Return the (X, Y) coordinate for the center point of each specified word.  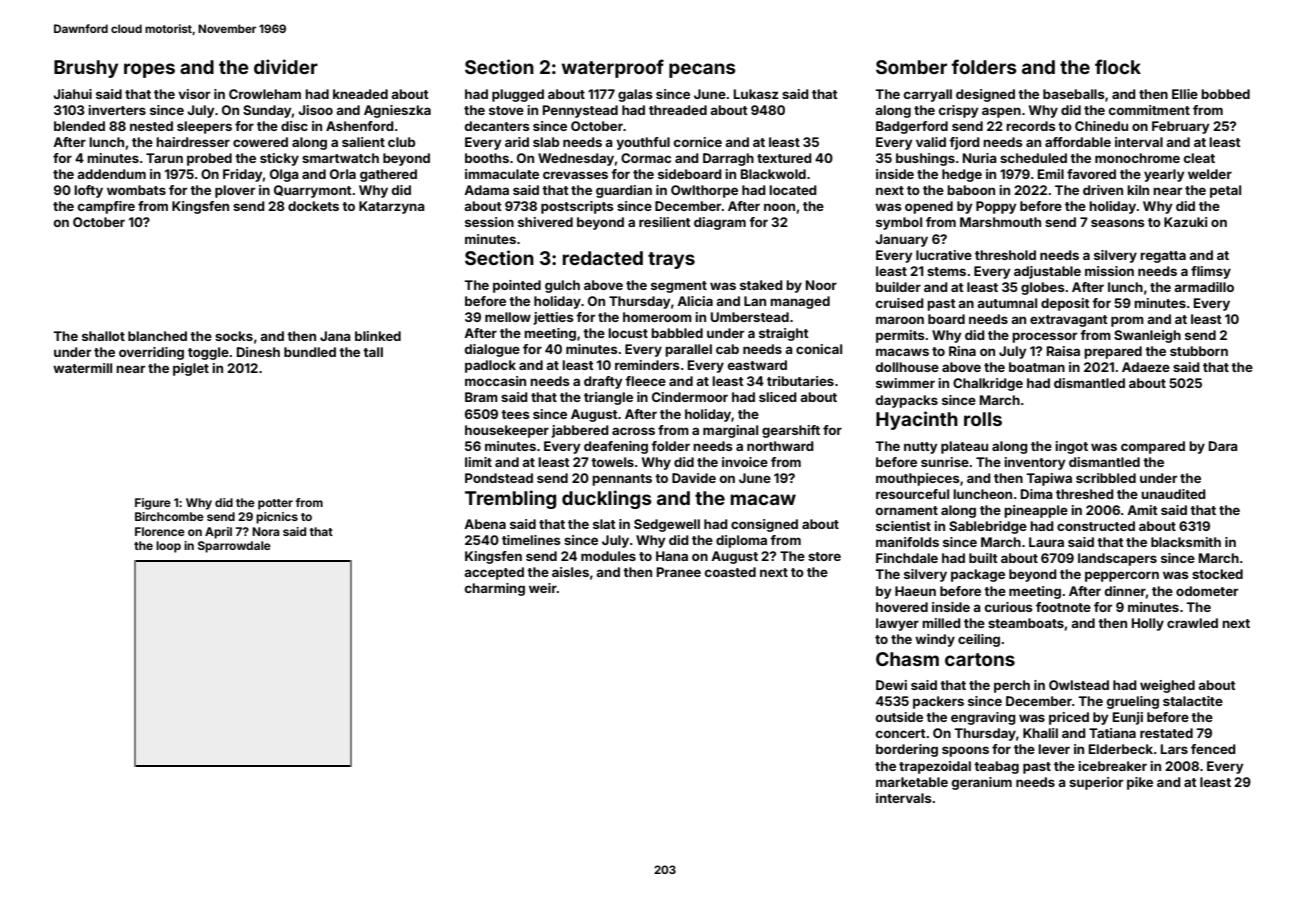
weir (543, 588)
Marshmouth (1000, 222)
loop (168, 547)
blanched (157, 336)
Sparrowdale (234, 547)
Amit (1142, 510)
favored (1091, 174)
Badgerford (912, 127)
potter (275, 504)
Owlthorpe (704, 191)
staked (761, 285)
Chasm (907, 659)
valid (931, 142)
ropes (149, 70)
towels (612, 462)
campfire (106, 207)
